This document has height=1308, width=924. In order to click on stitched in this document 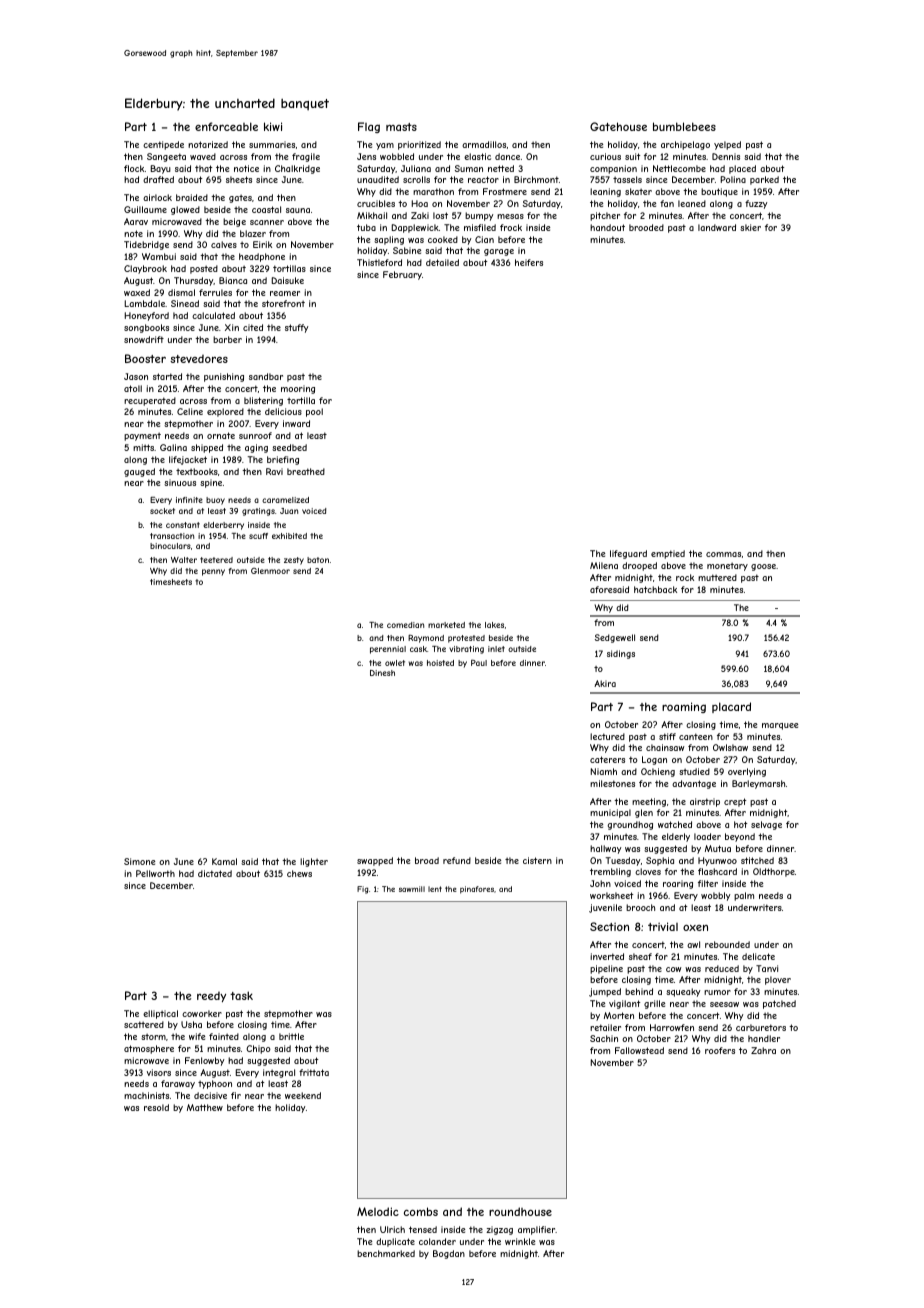, I will do `click(757, 860)`.
